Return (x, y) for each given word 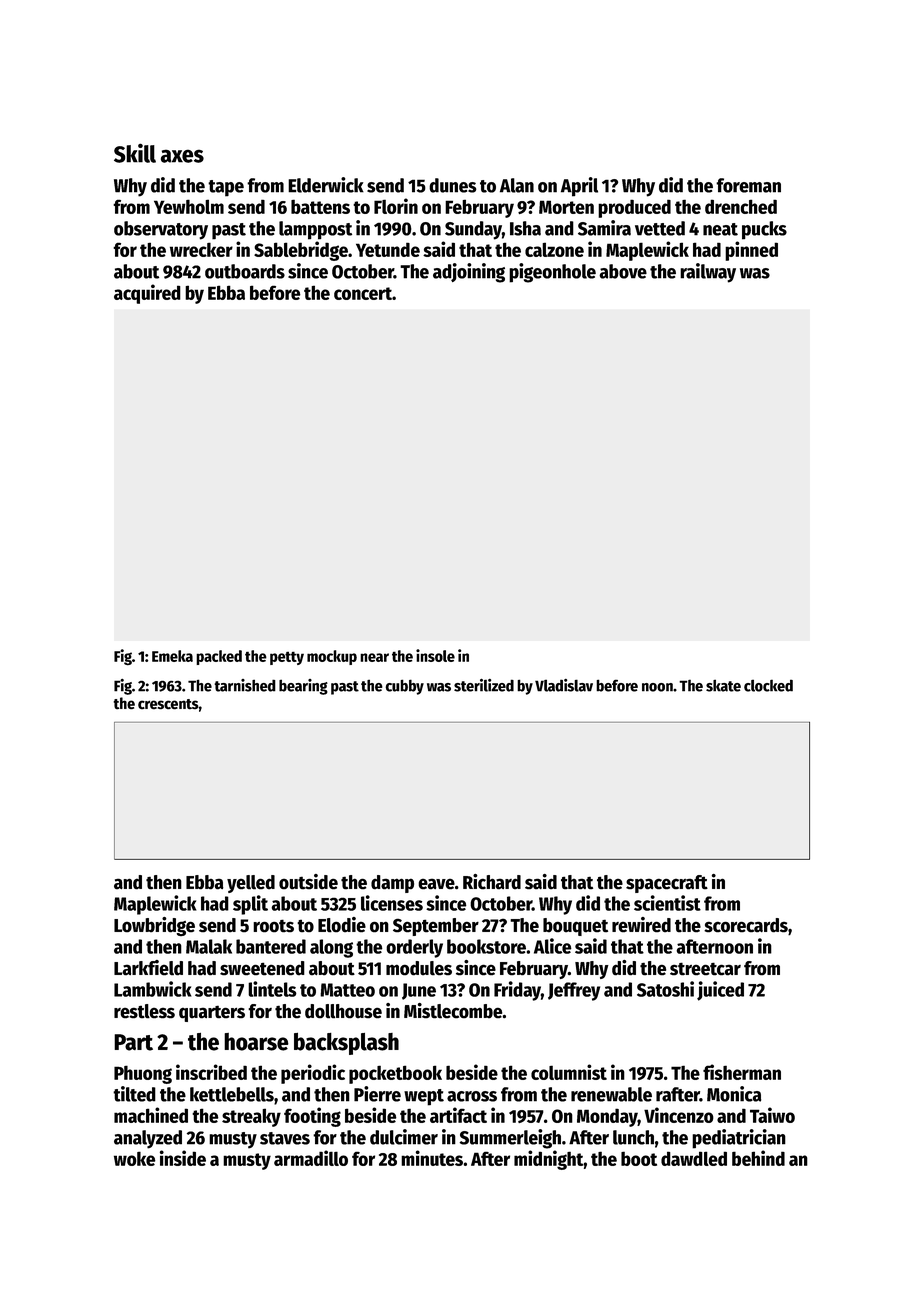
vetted (660, 228)
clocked (768, 685)
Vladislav (564, 685)
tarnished (245, 685)
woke (135, 1158)
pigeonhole (552, 273)
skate (723, 686)
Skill (135, 153)
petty (287, 658)
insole (435, 655)
